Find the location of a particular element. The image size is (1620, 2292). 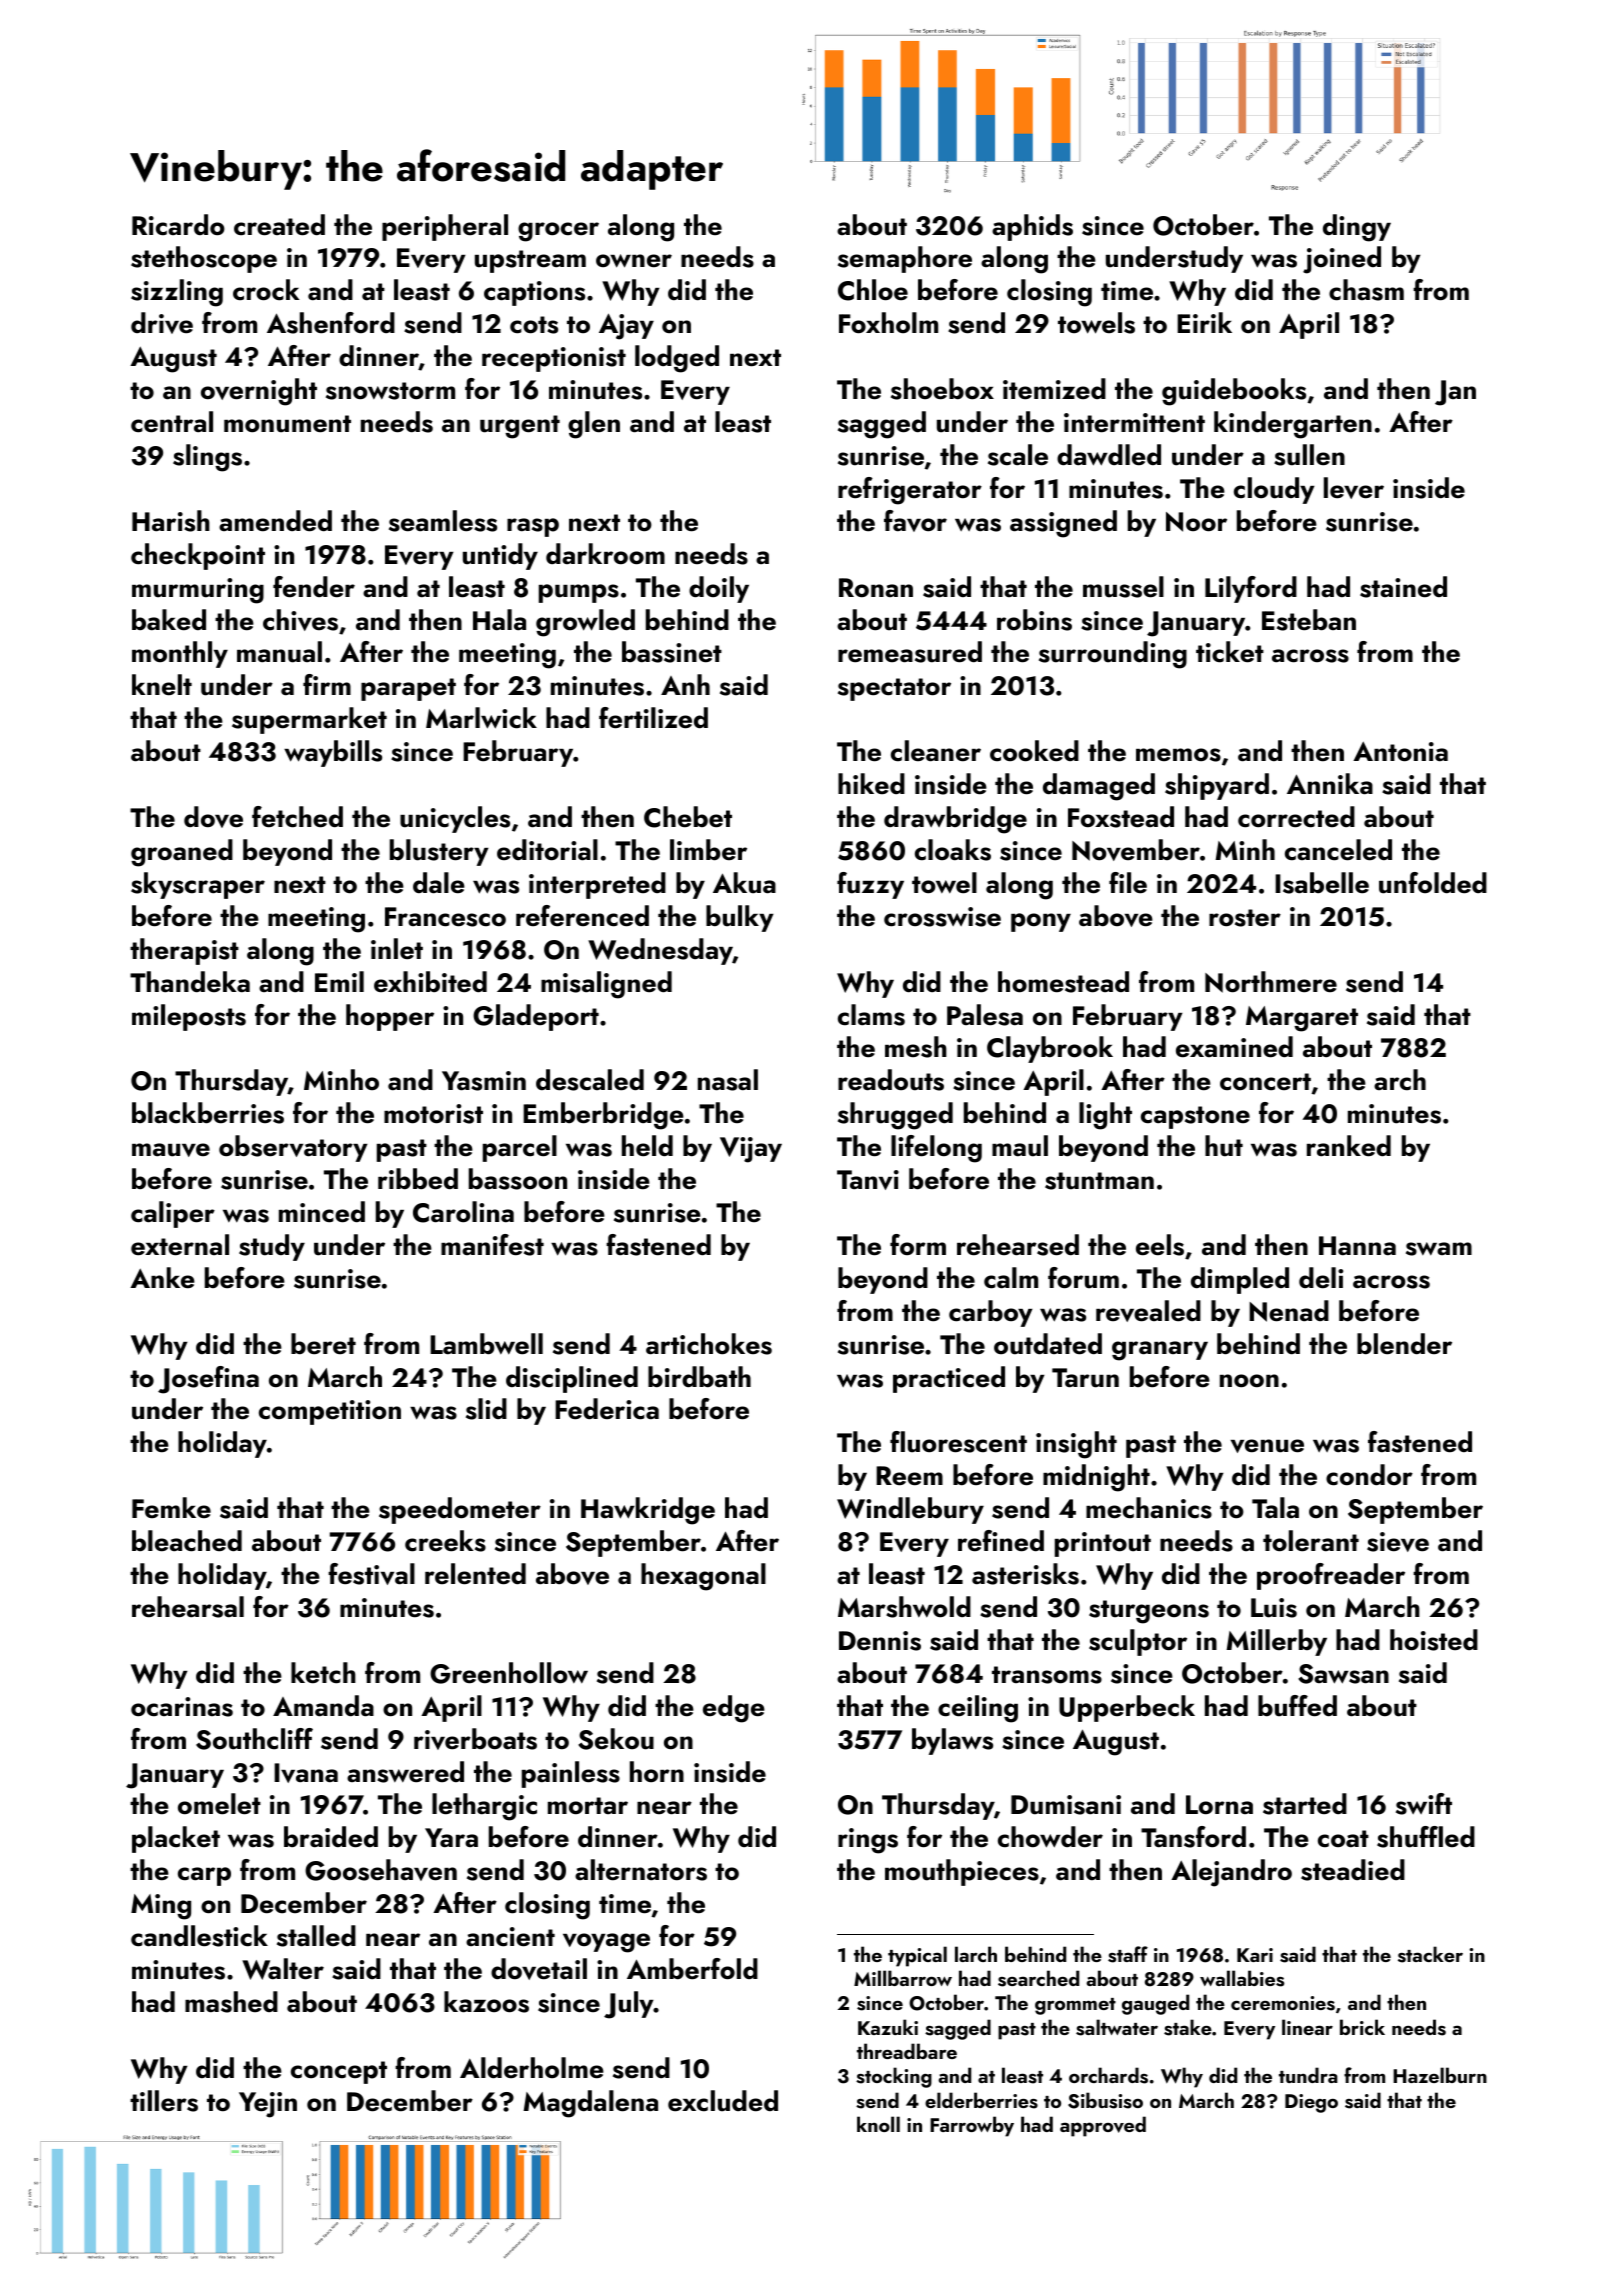

Diego is located at coordinates (1311, 2103).
